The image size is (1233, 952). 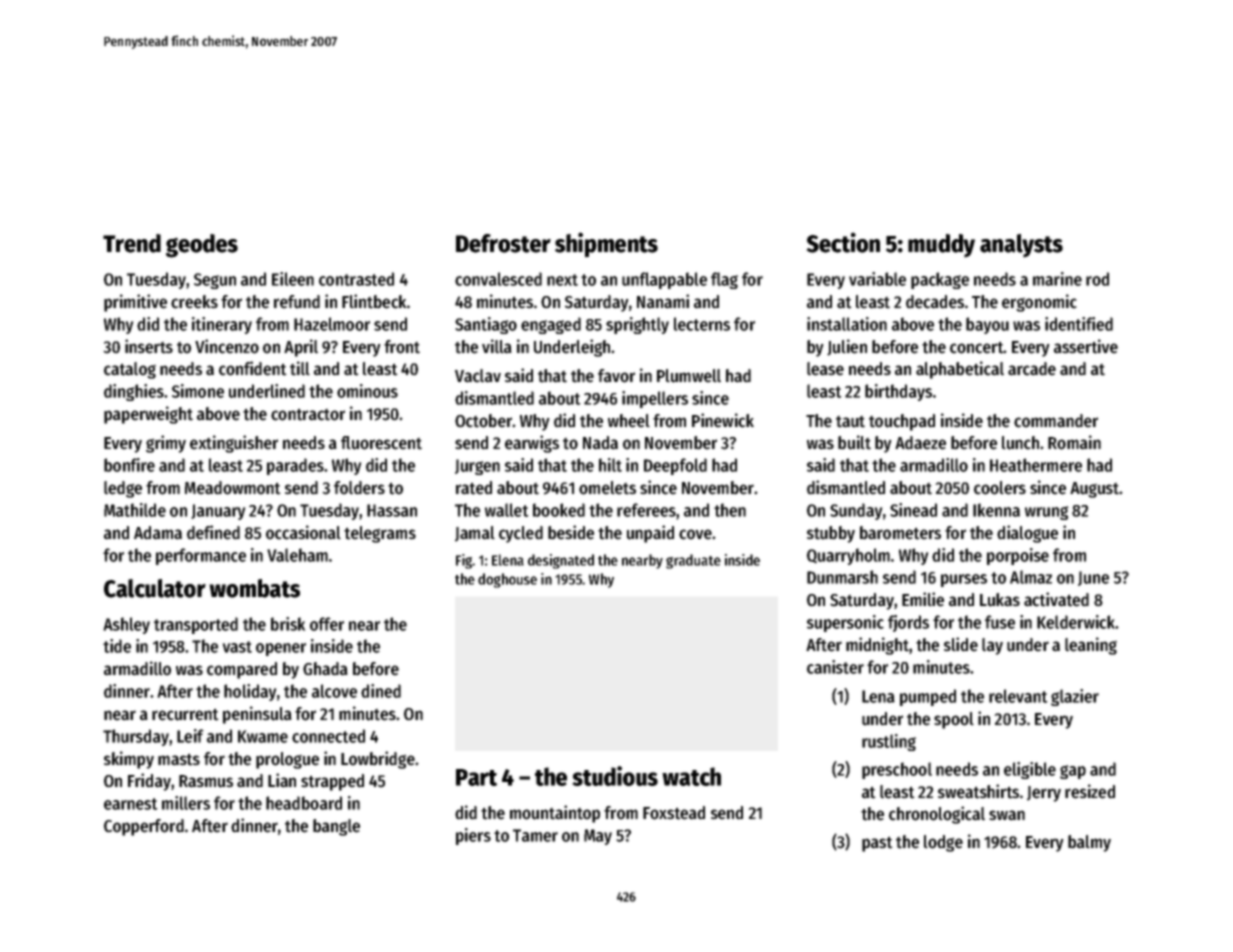 I want to click on Valeham, so click(x=297, y=555).
